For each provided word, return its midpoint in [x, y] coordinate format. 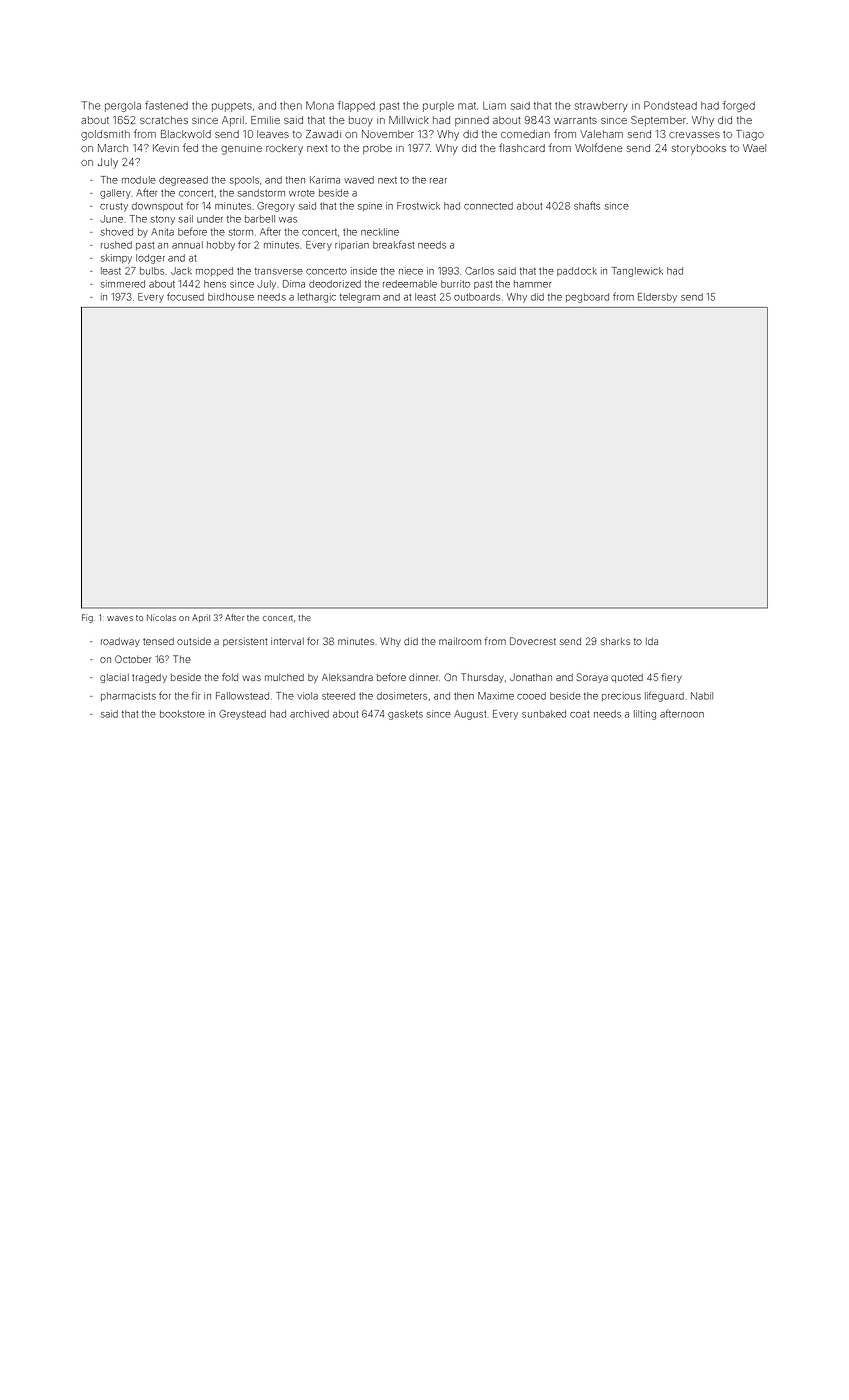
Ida [652, 641]
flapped [356, 106]
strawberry [601, 107]
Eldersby [657, 298]
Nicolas [161, 617]
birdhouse [231, 297]
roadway [120, 642]
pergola [123, 107]
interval [287, 641]
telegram [360, 298]
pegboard [587, 298]
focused [185, 296]
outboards [477, 297]
